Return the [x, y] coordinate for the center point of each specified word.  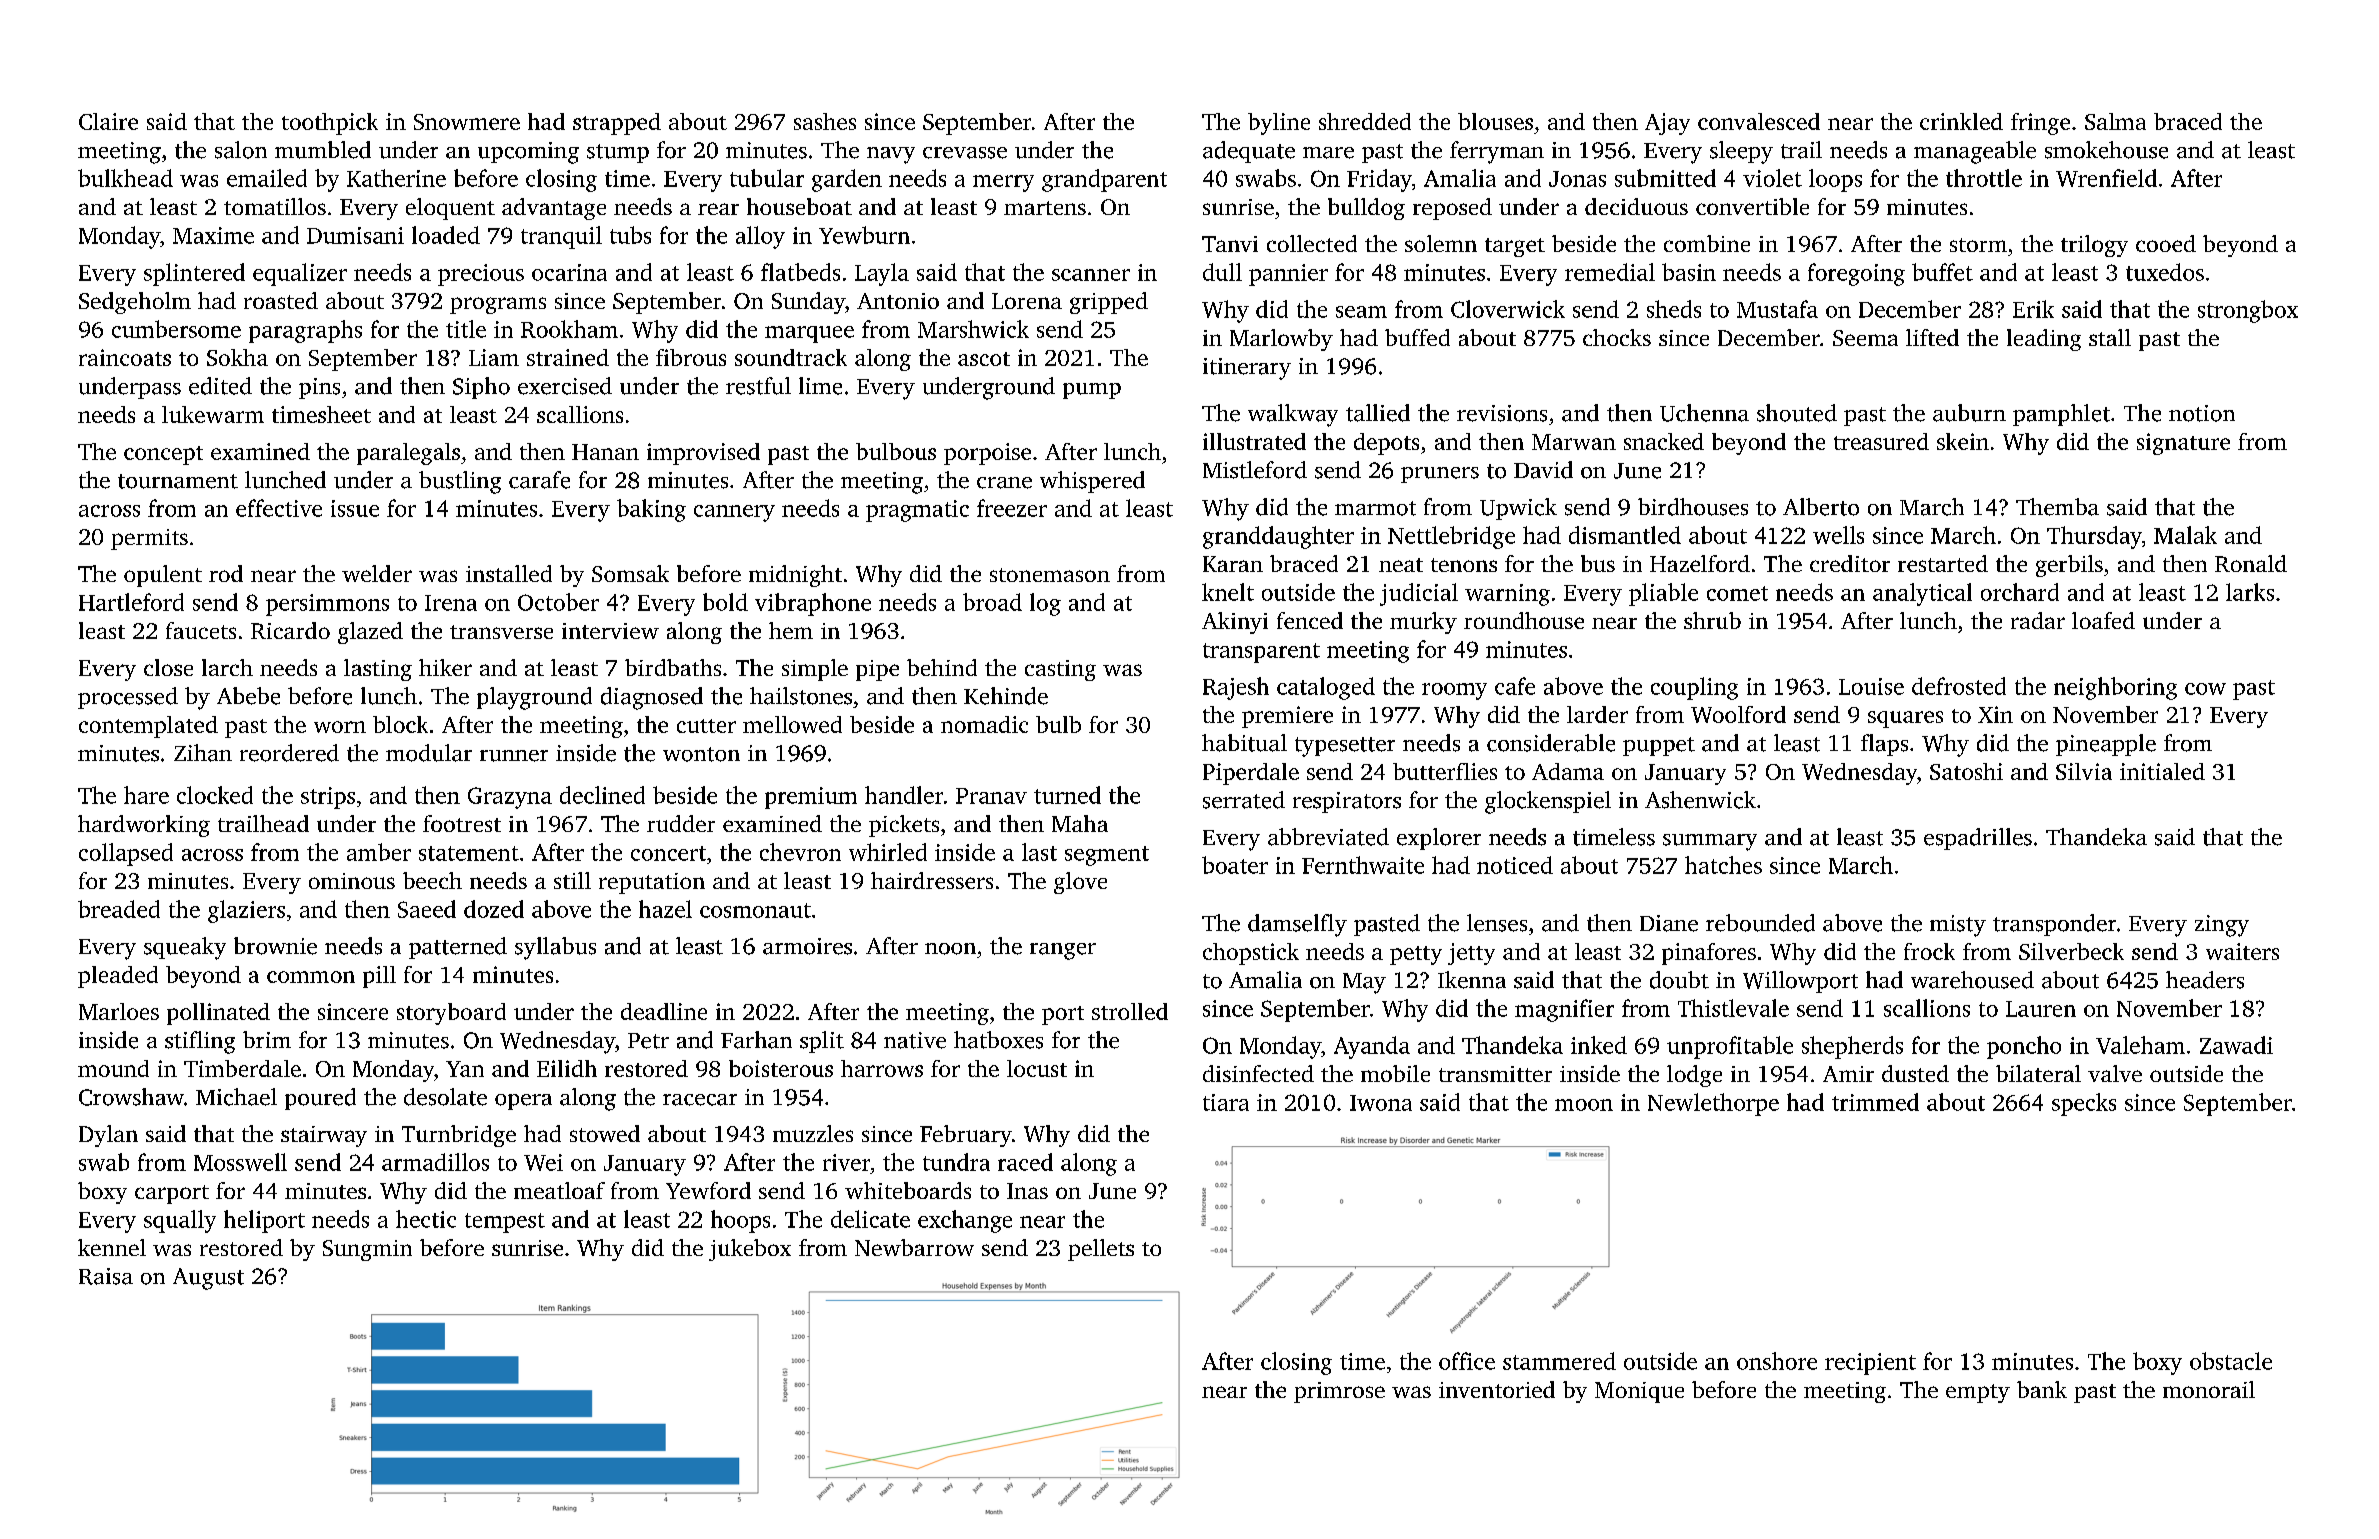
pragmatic [917, 511]
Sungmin [367, 1250]
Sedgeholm [135, 303]
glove [1080, 883]
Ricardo [290, 630]
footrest [462, 823]
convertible [1752, 206]
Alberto [1821, 507]
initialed [2162, 771]
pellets [1101, 1250]
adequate [1249, 152]
